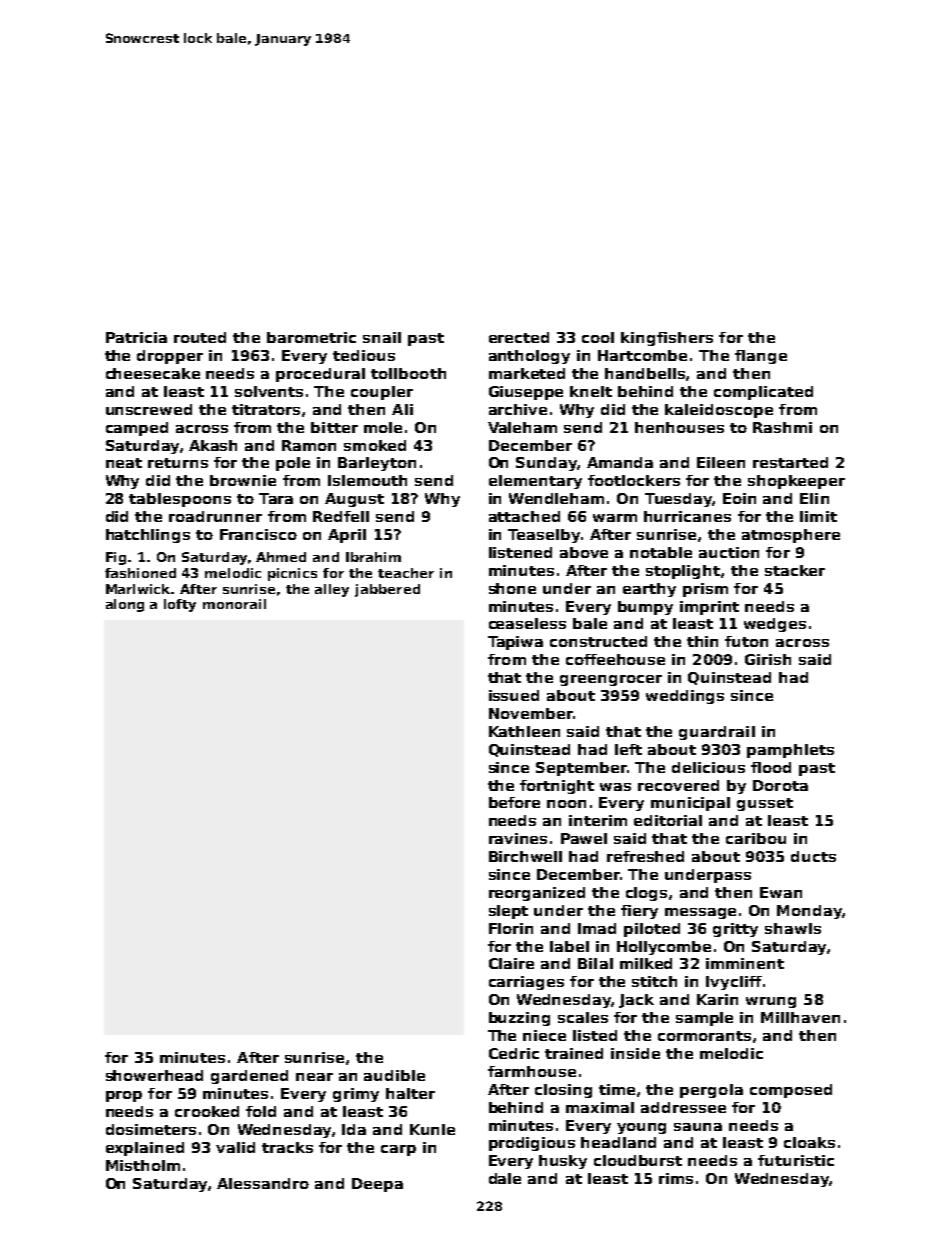 Image resolution: width=952 pixels, height=1233 pixels. What do you see at coordinates (646, 894) in the document?
I see `clogs` at bounding box center [646, 894].
